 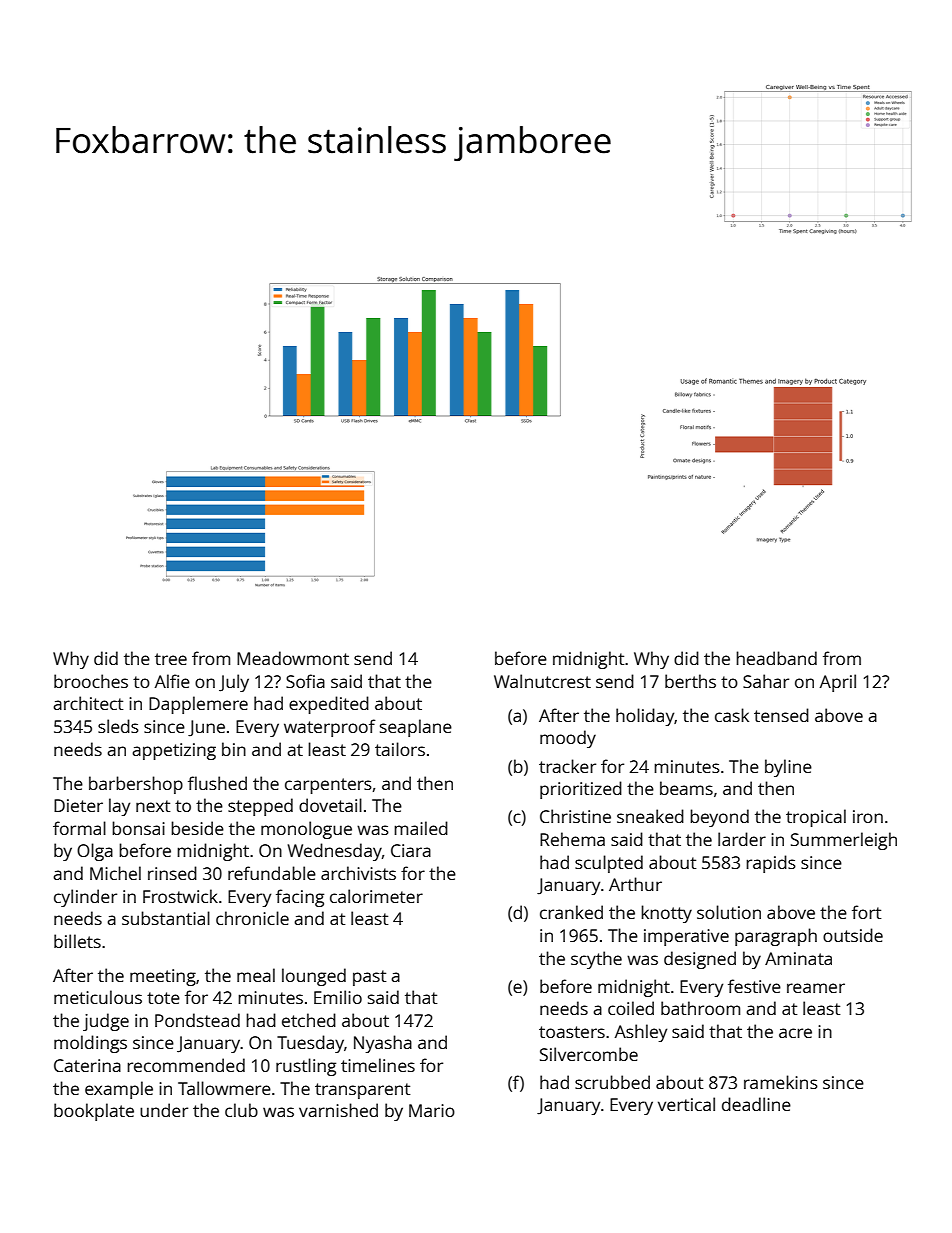 What do you see at coordinates (690, 681) in the screenshot?
I see `berths` at bounding box center [690, 681].
